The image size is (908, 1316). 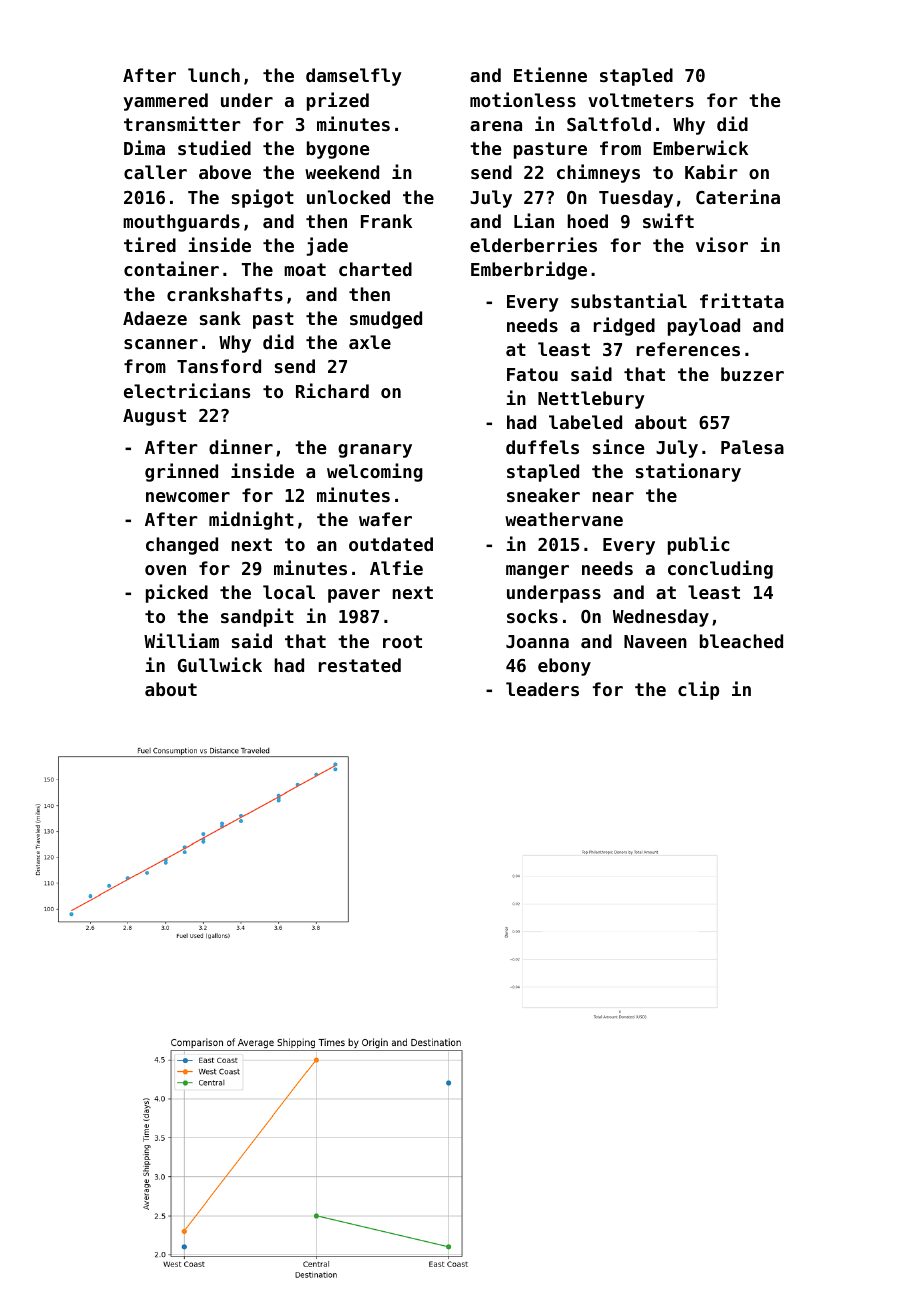 What do you see at coordinates (360, 665) in the page?
I see `restated` at bounding box center [360, 665].
